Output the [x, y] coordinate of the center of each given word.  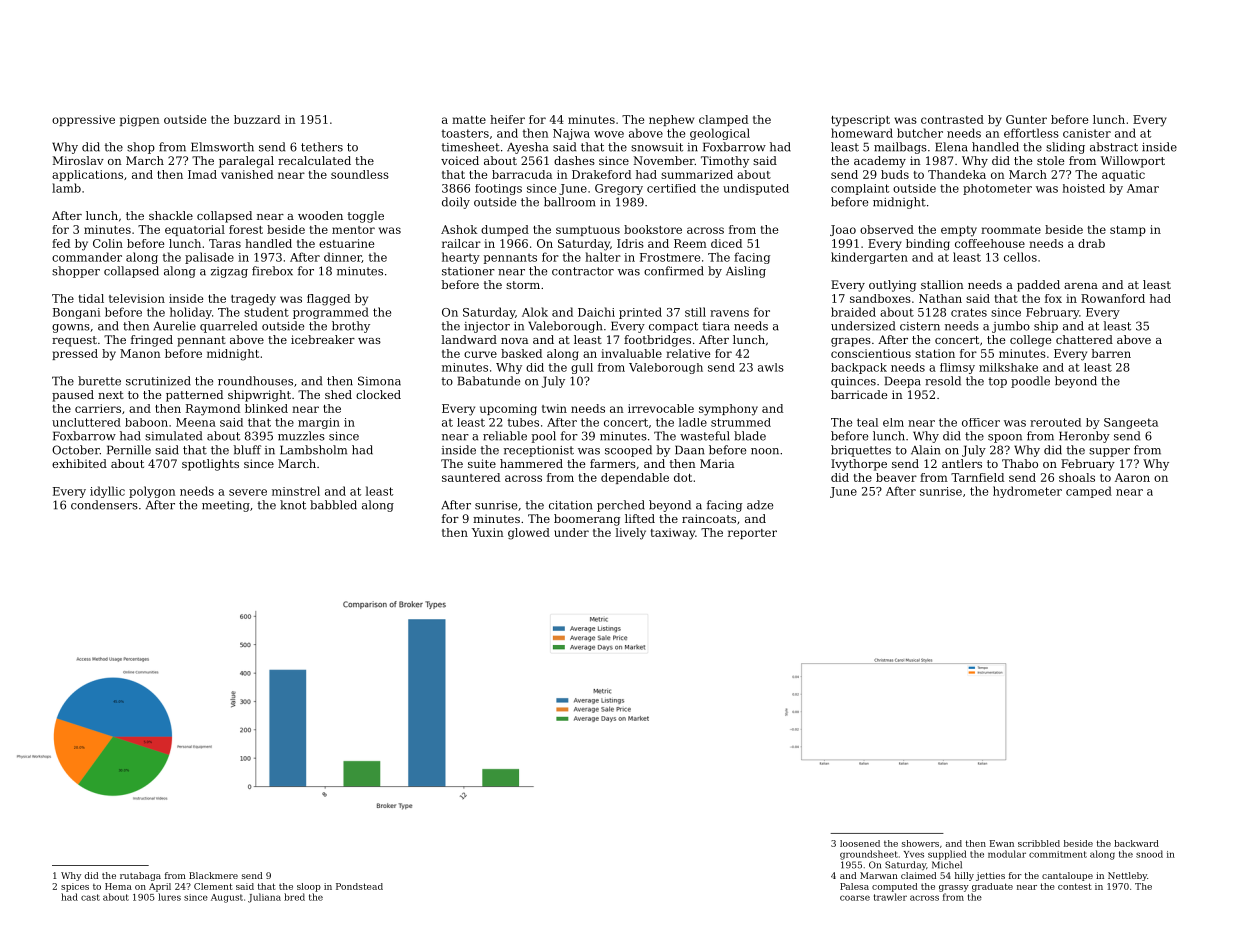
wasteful [705, 436]
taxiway [673, 534]
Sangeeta [1131, 423]
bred [294, 897]
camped [1089, 492]
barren [1111, 353]
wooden [320, 215]
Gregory [619, 189]
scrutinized [158, 381]
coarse [855, 898]
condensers [104, 505]
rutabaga [140, 876]
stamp [1128, 231]
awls [771, 367]
